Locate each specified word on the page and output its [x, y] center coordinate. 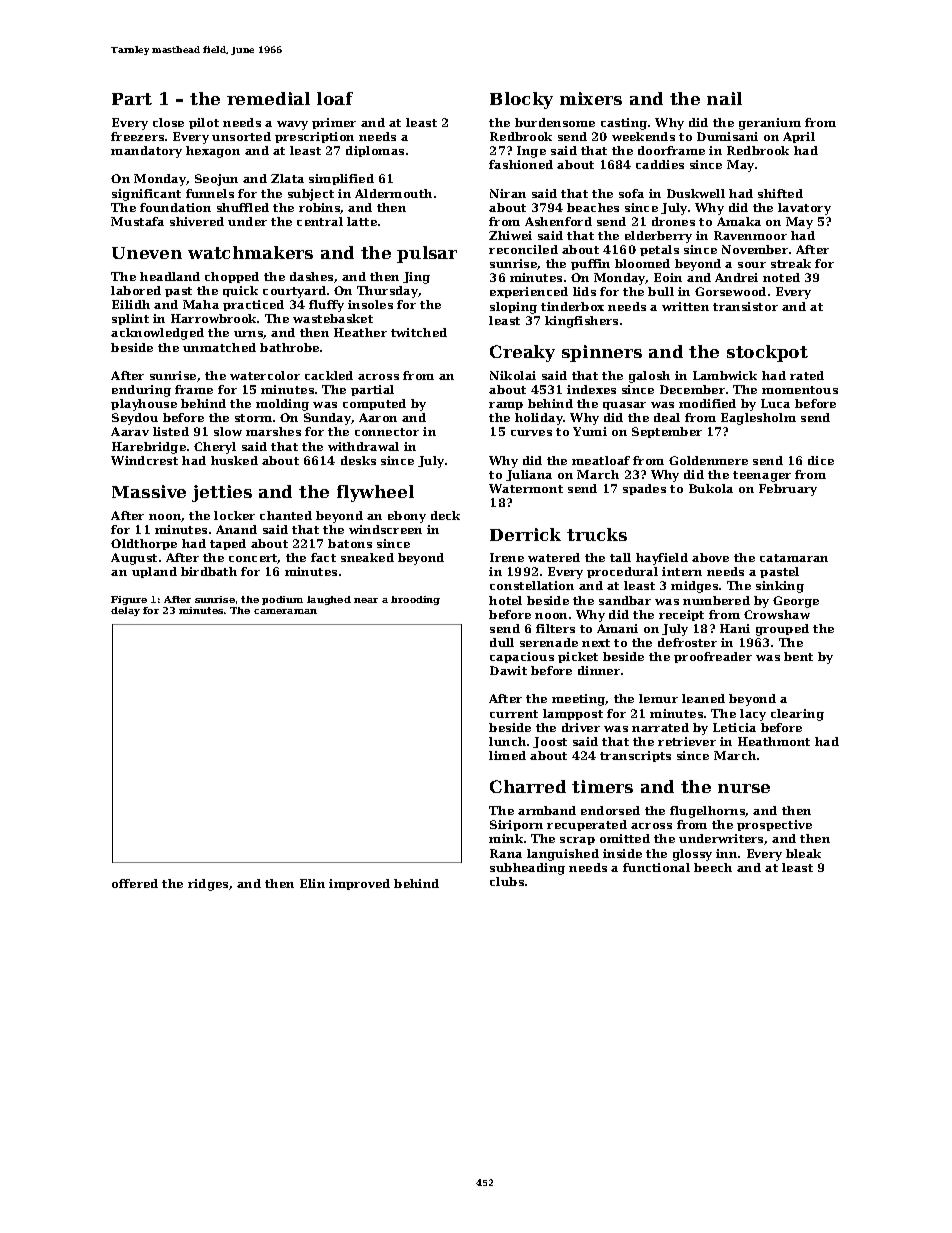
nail [724, 98]
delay [125, 611]
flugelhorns [708, 812]
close [168, 122]
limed [507, 755]
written [685, 306]
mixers [591, 98]
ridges [208, 885]
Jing [416, 278]
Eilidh [131, 304]
